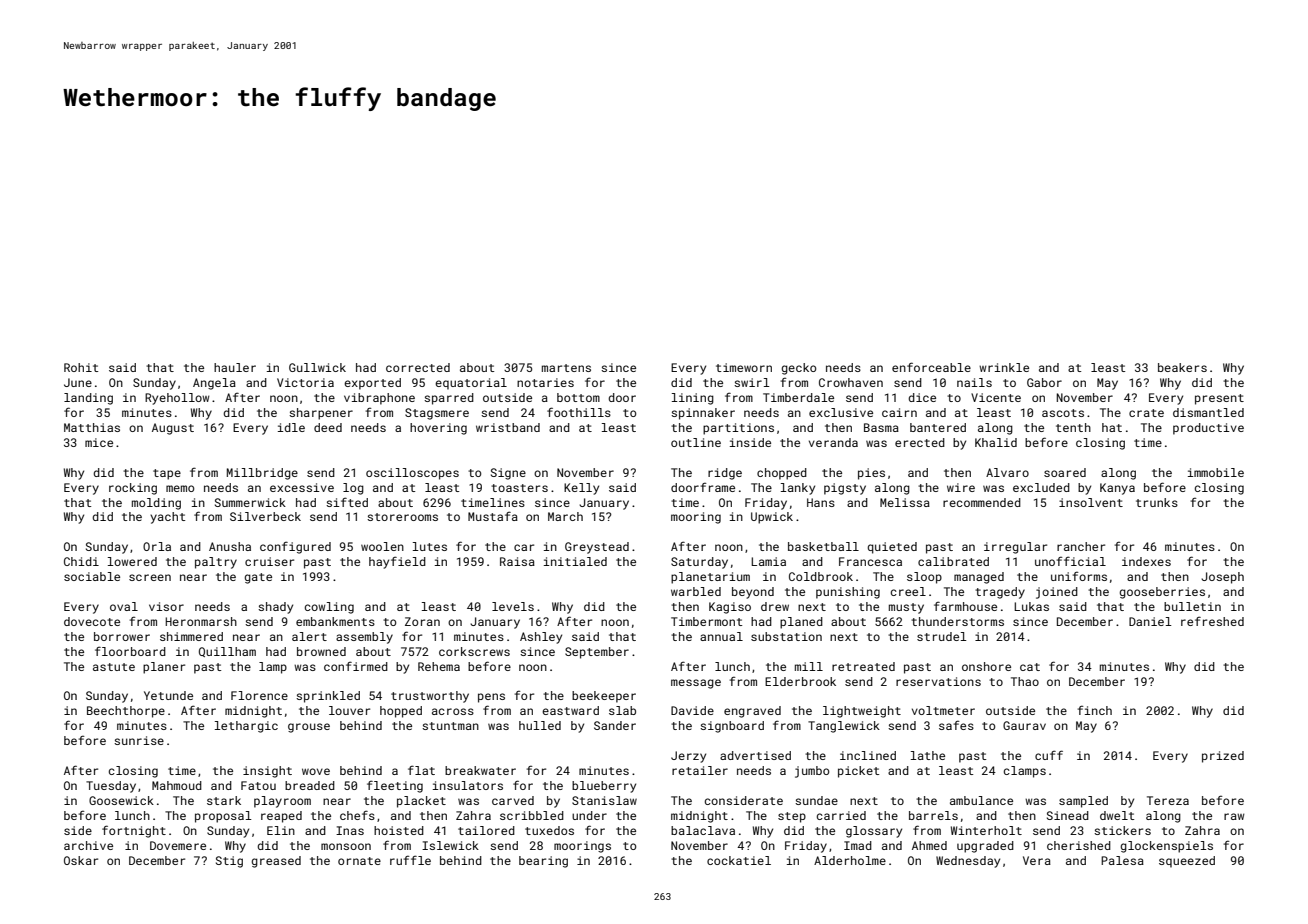  I want to click on Rohit, so click(81, 367).
